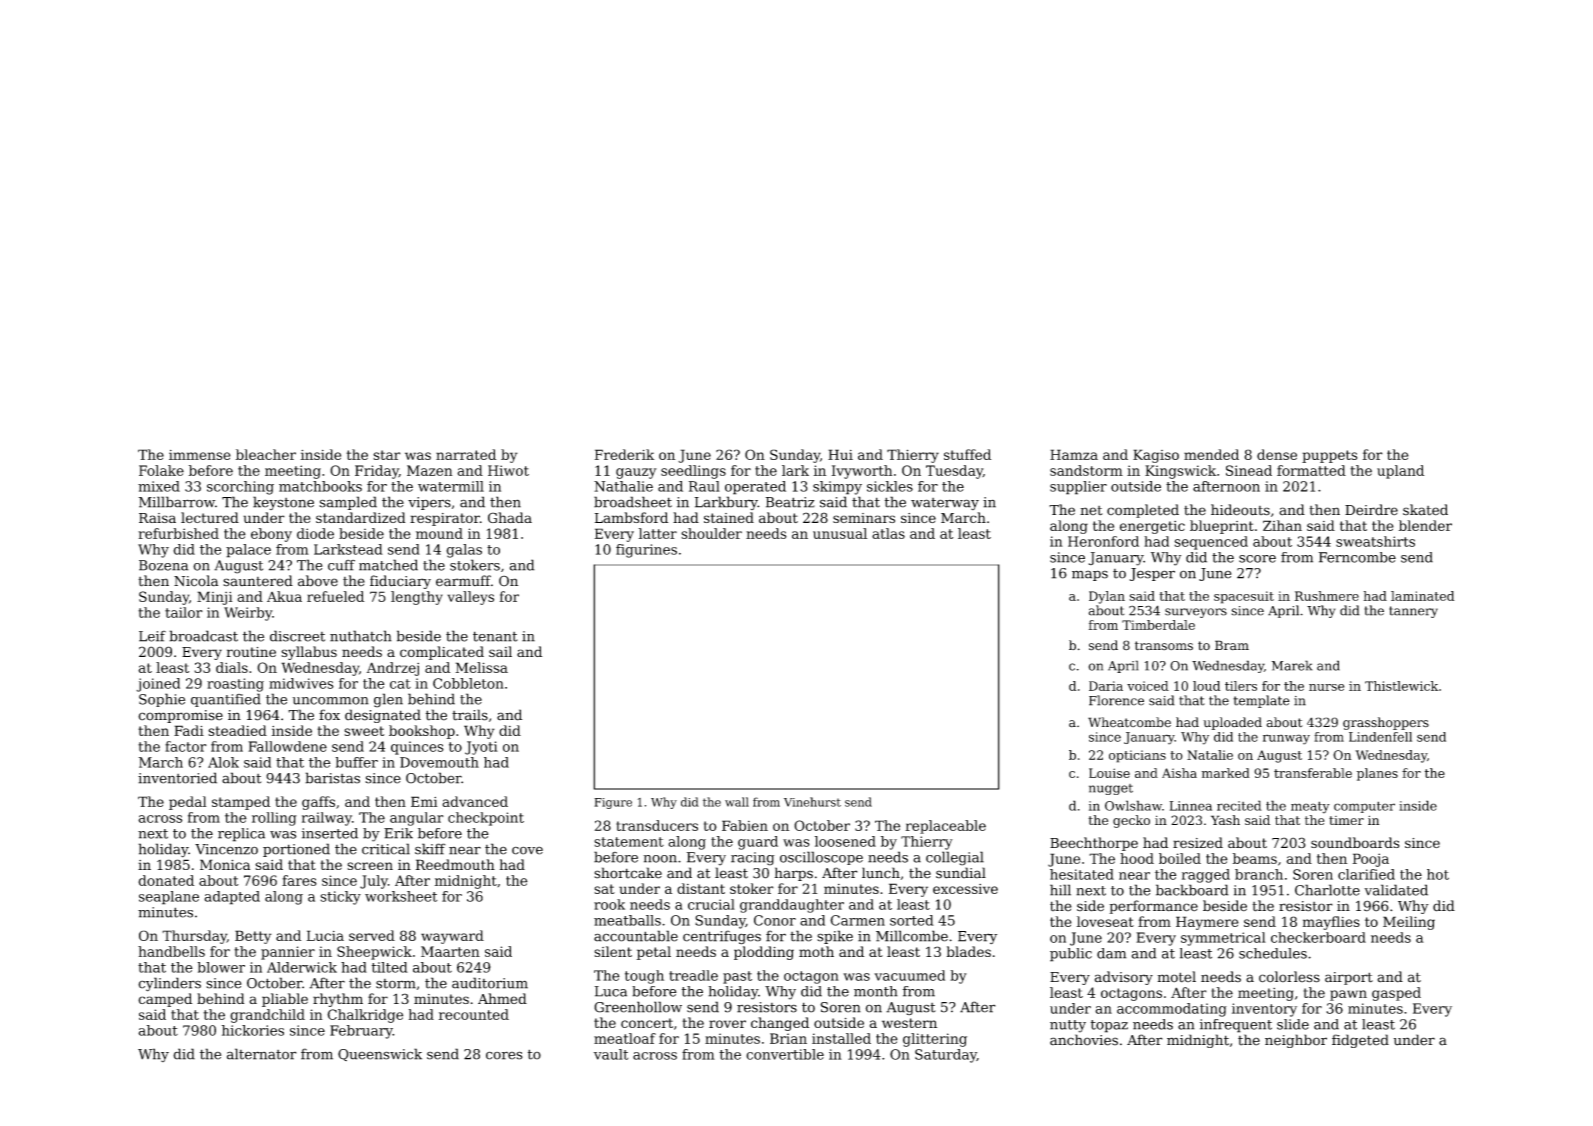 The width and height of the screenshot is (1593, 1126). What do you see at coordinates (287, 746) in the screenshot?
I see `Fallowdene` at bounding box center [287, 746].
